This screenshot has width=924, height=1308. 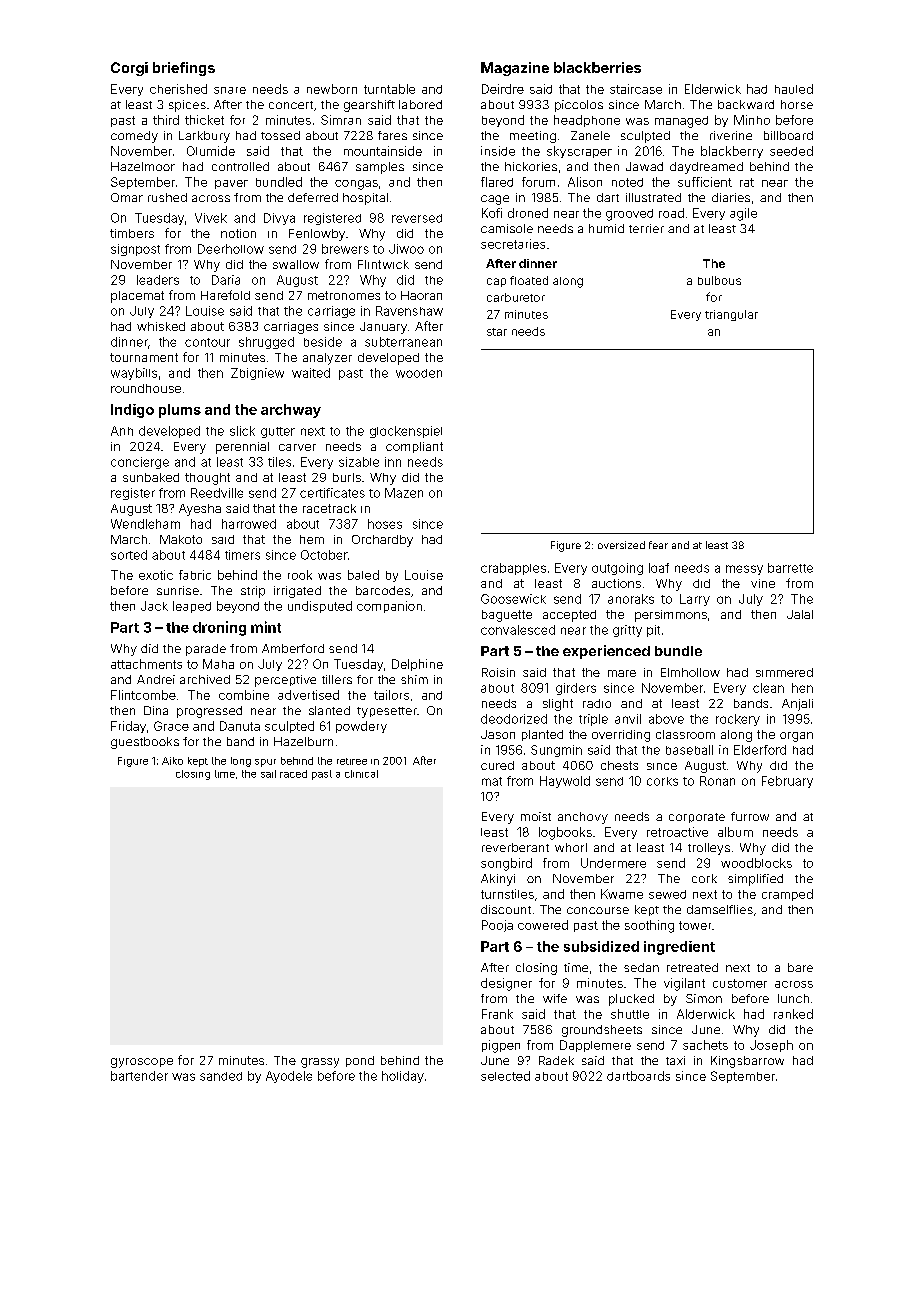 I want to click on sorted, so click(x=129, y=555).
